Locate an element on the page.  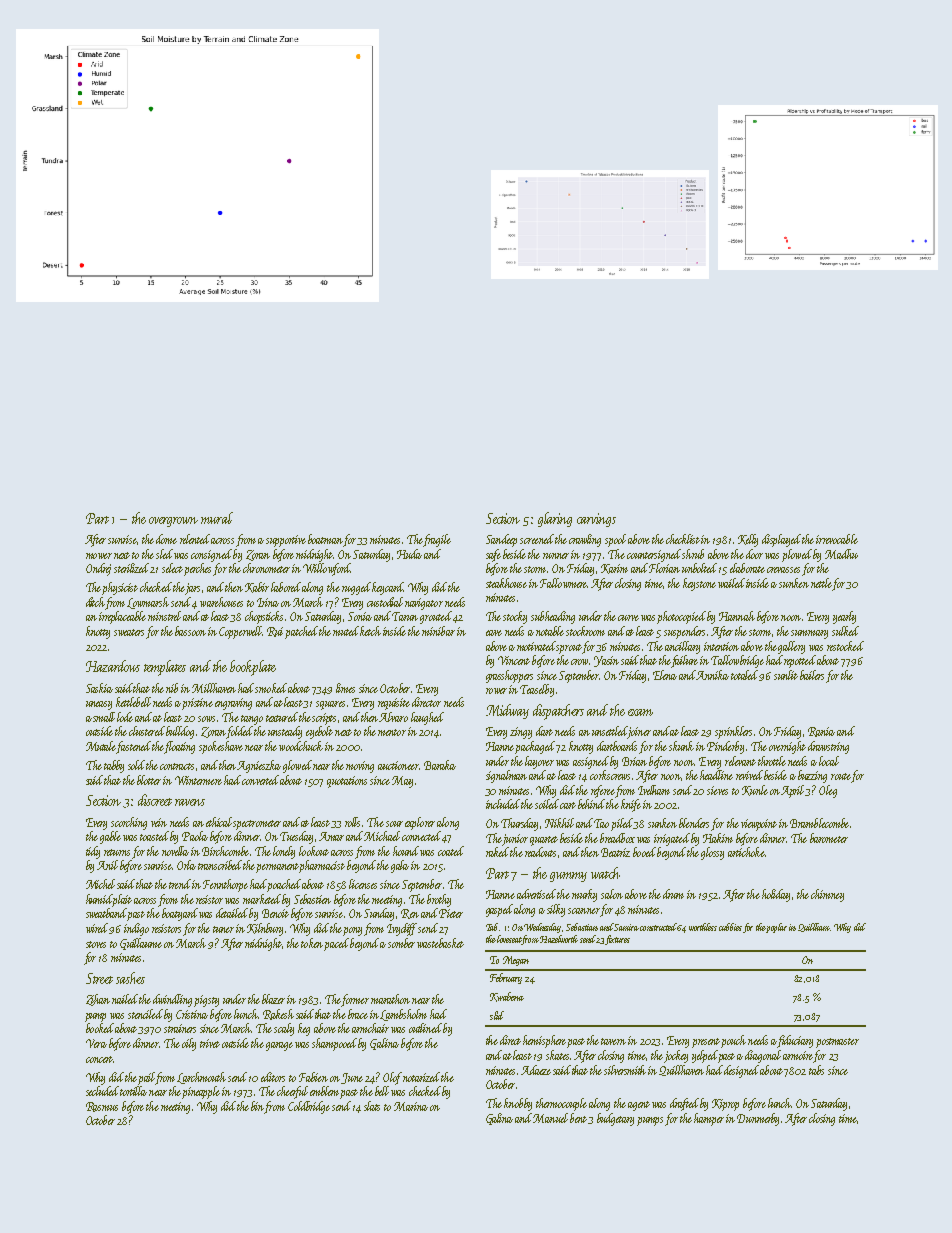
pigsty is located at coordinates (206, 1001).
